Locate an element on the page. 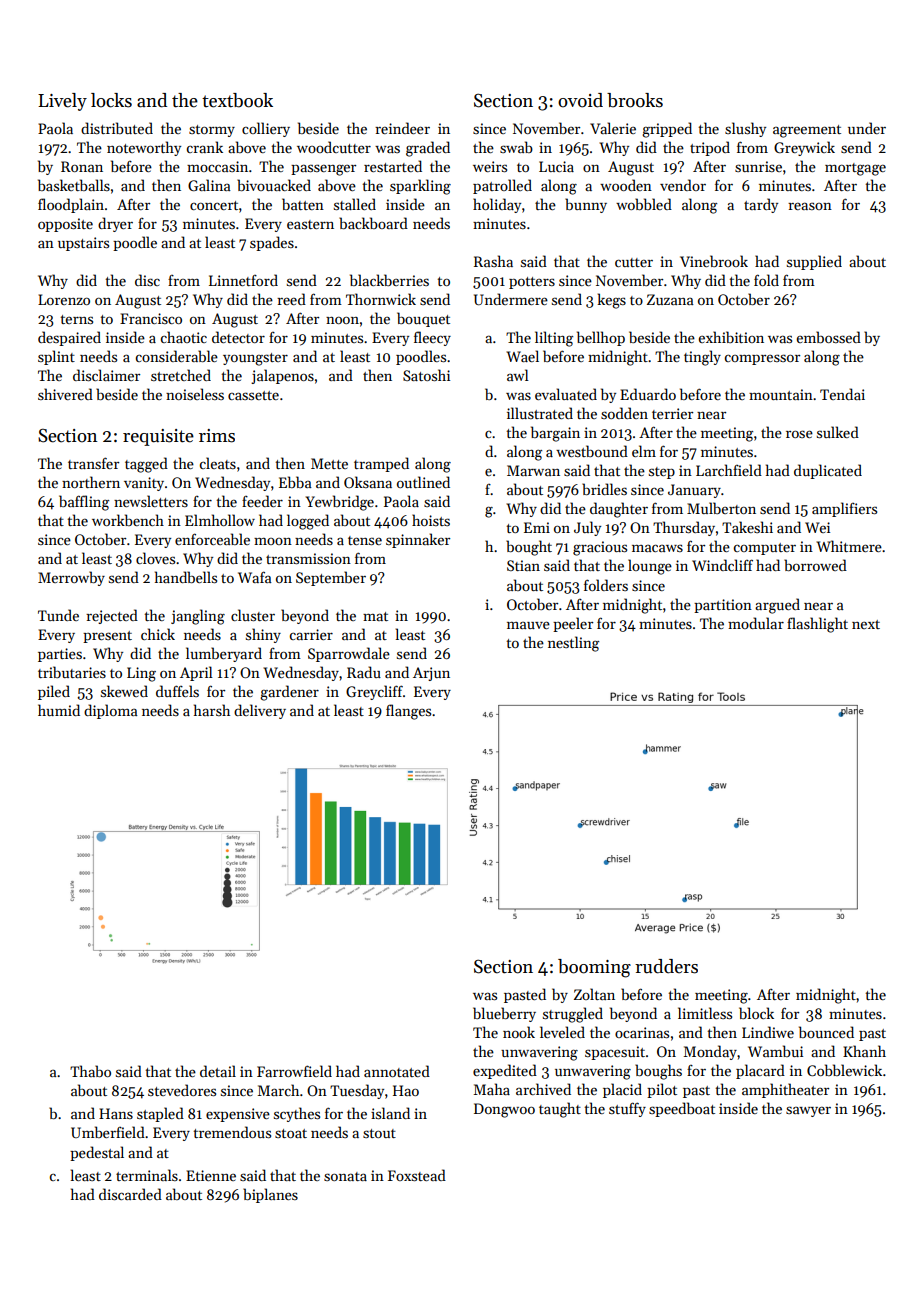 The image size is (924, 1308). cloves is located at coordinates (155, 558).
